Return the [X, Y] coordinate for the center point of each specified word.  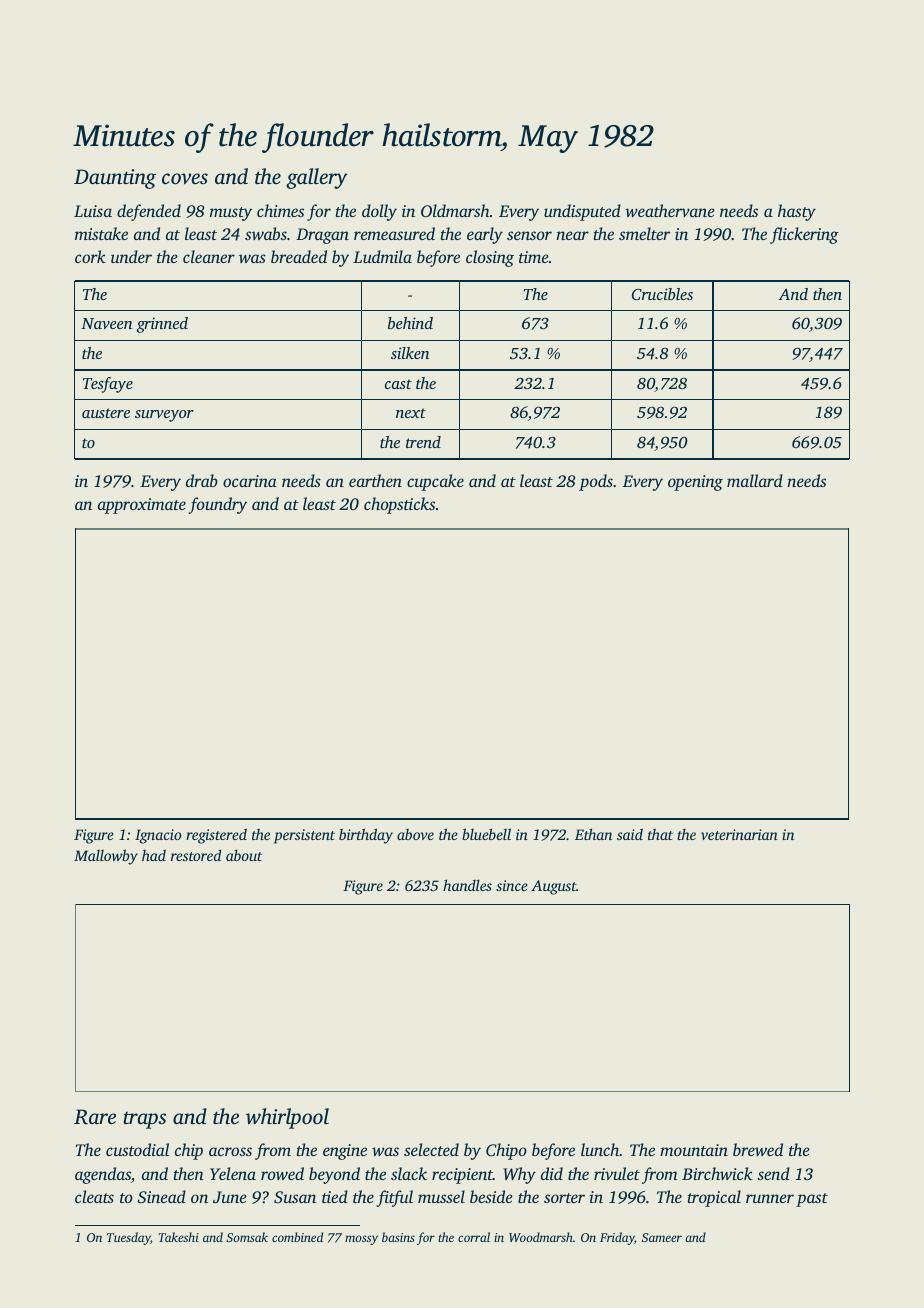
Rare [95, 1117]
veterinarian [739, 834]
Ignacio [158, 836]
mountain [694, 1150]
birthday [366, 836]
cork [90, 256]
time [534, 257]
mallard [755, 480]
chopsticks [399, 505]
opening [695, 483]
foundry [218, 505]
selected [431, 1149]
